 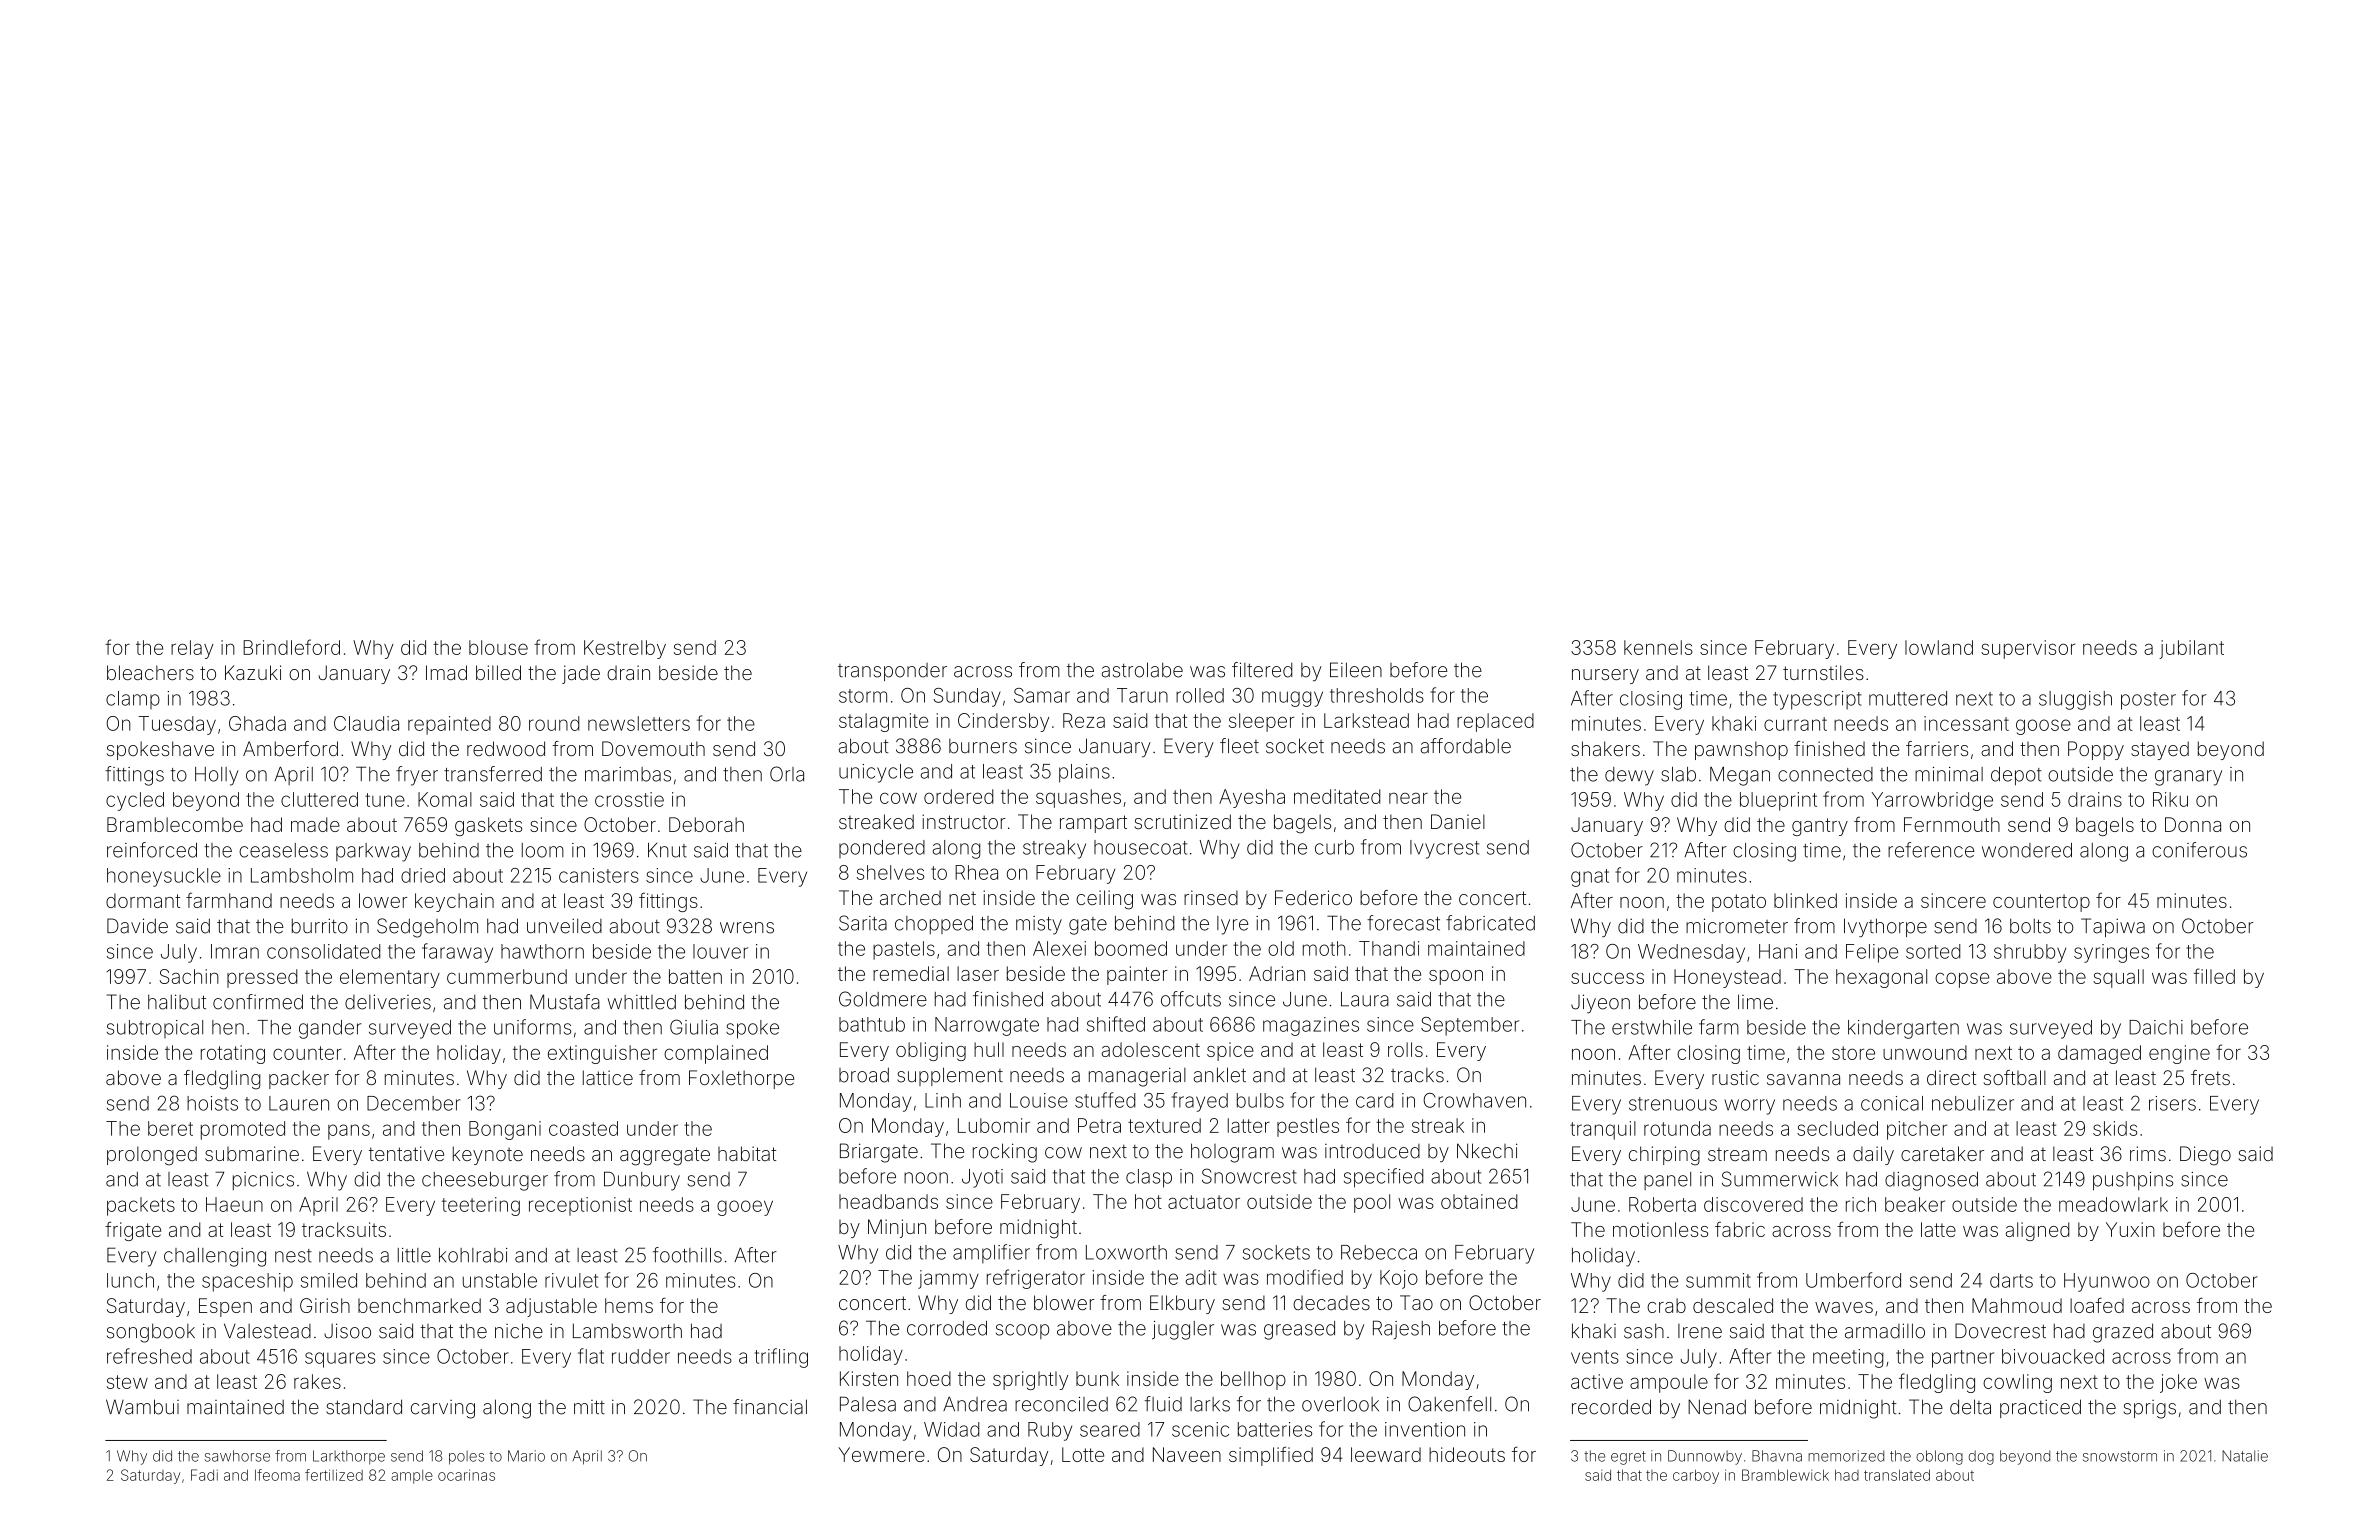 I want to click on overlook, so click(x=1340, y=1404).
